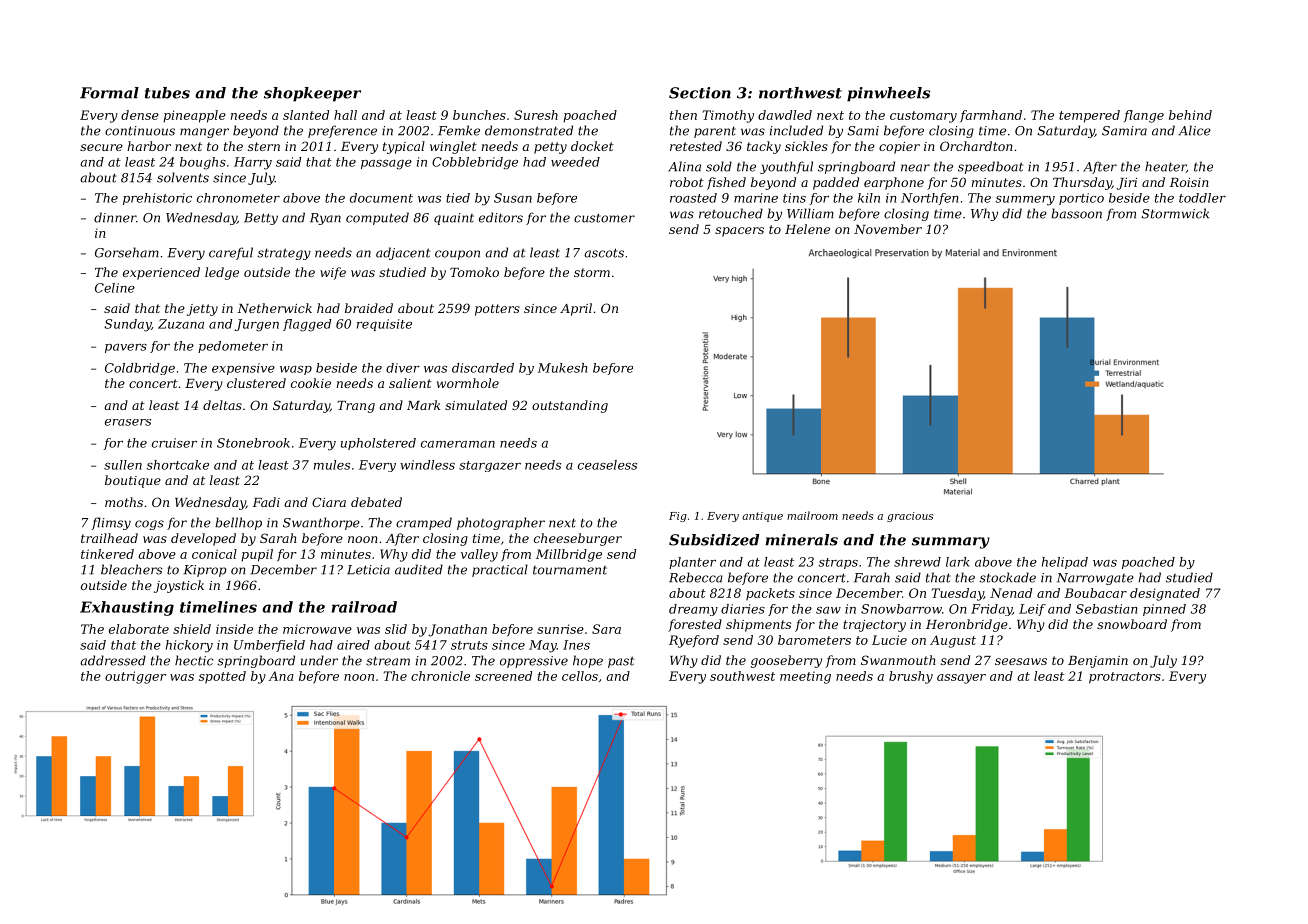  I want to click on bassoon, so click(1076, 213).
